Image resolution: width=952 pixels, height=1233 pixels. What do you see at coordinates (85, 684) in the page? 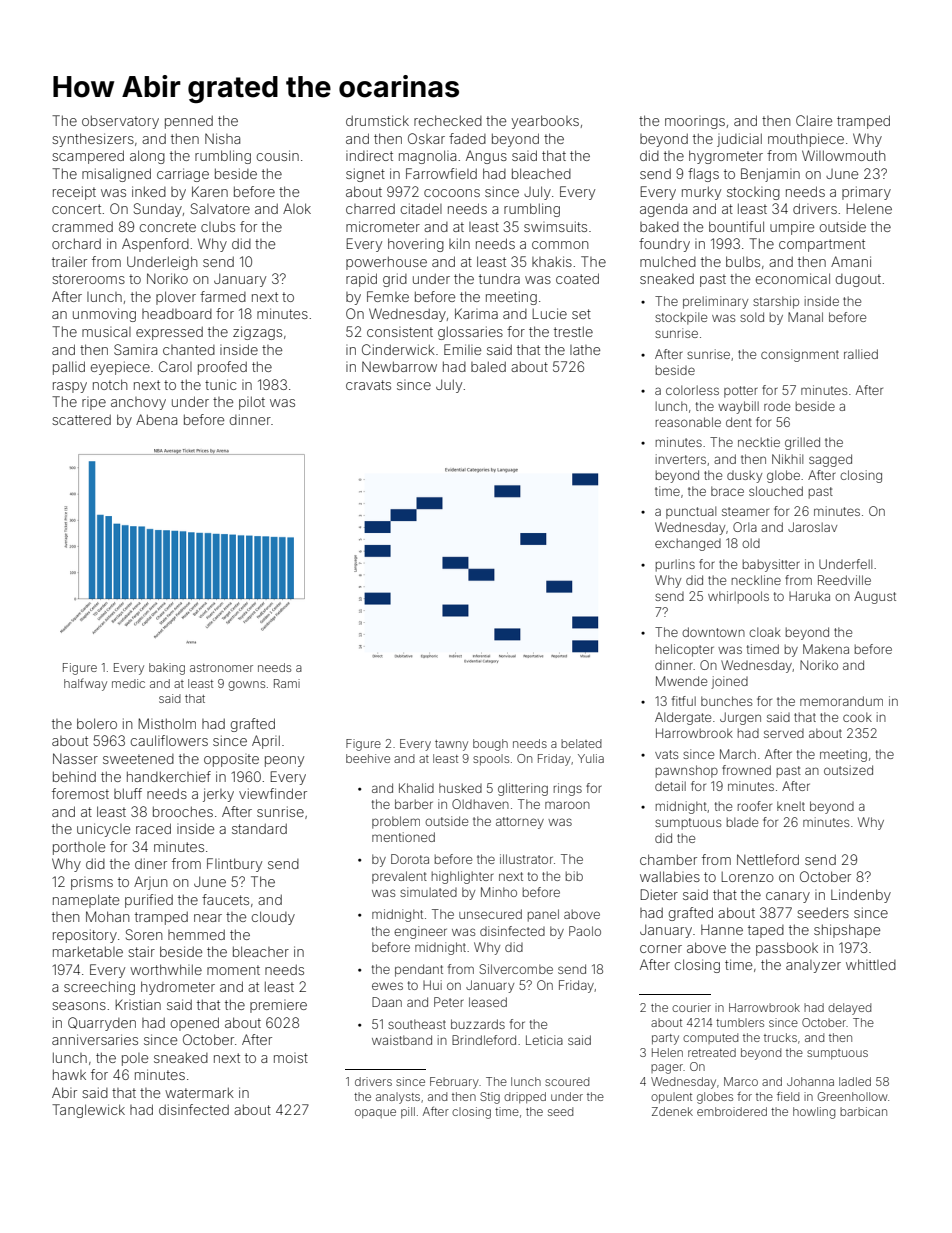
I see `halfway` at bounding box center [85, 684].
